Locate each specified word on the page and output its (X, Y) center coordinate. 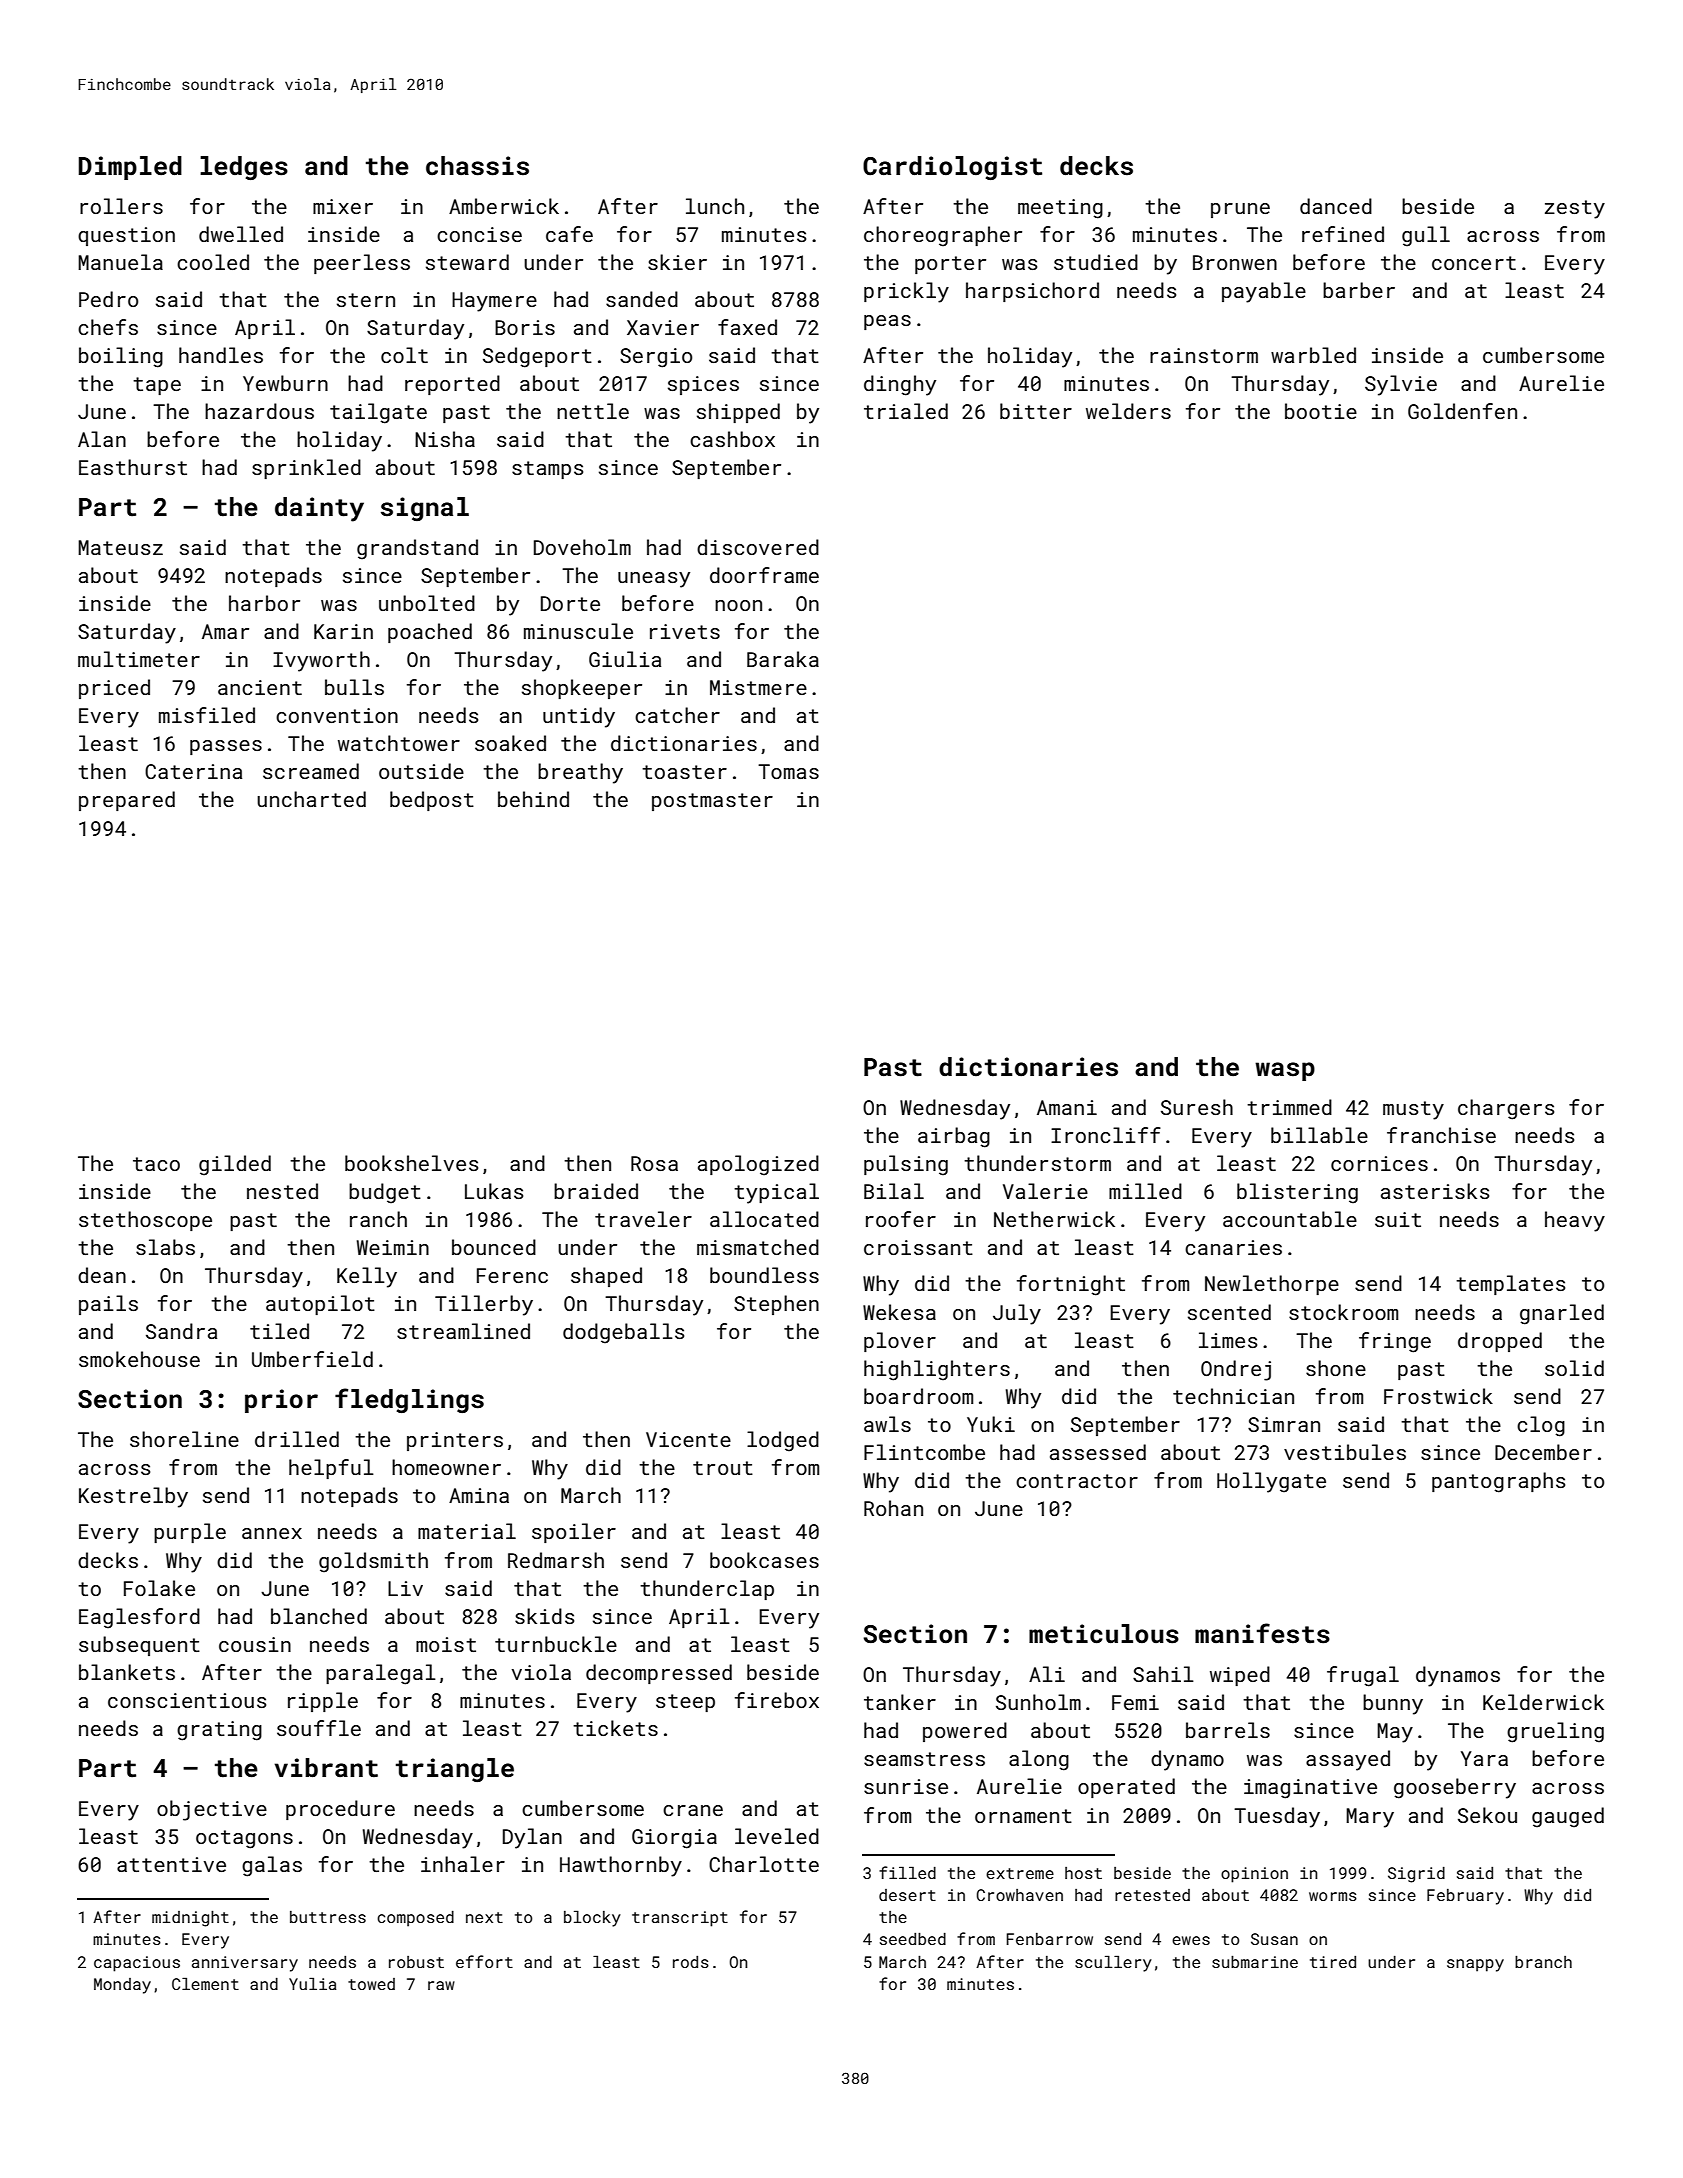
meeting (1060, 209)
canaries (1233, 1247)
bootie (1321, 411)
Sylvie (1401, 385)
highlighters (937, 1370)
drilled (297, 1439)
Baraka (783, 659)
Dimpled (130, 168)
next (484, 1917)
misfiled (207, 715)
